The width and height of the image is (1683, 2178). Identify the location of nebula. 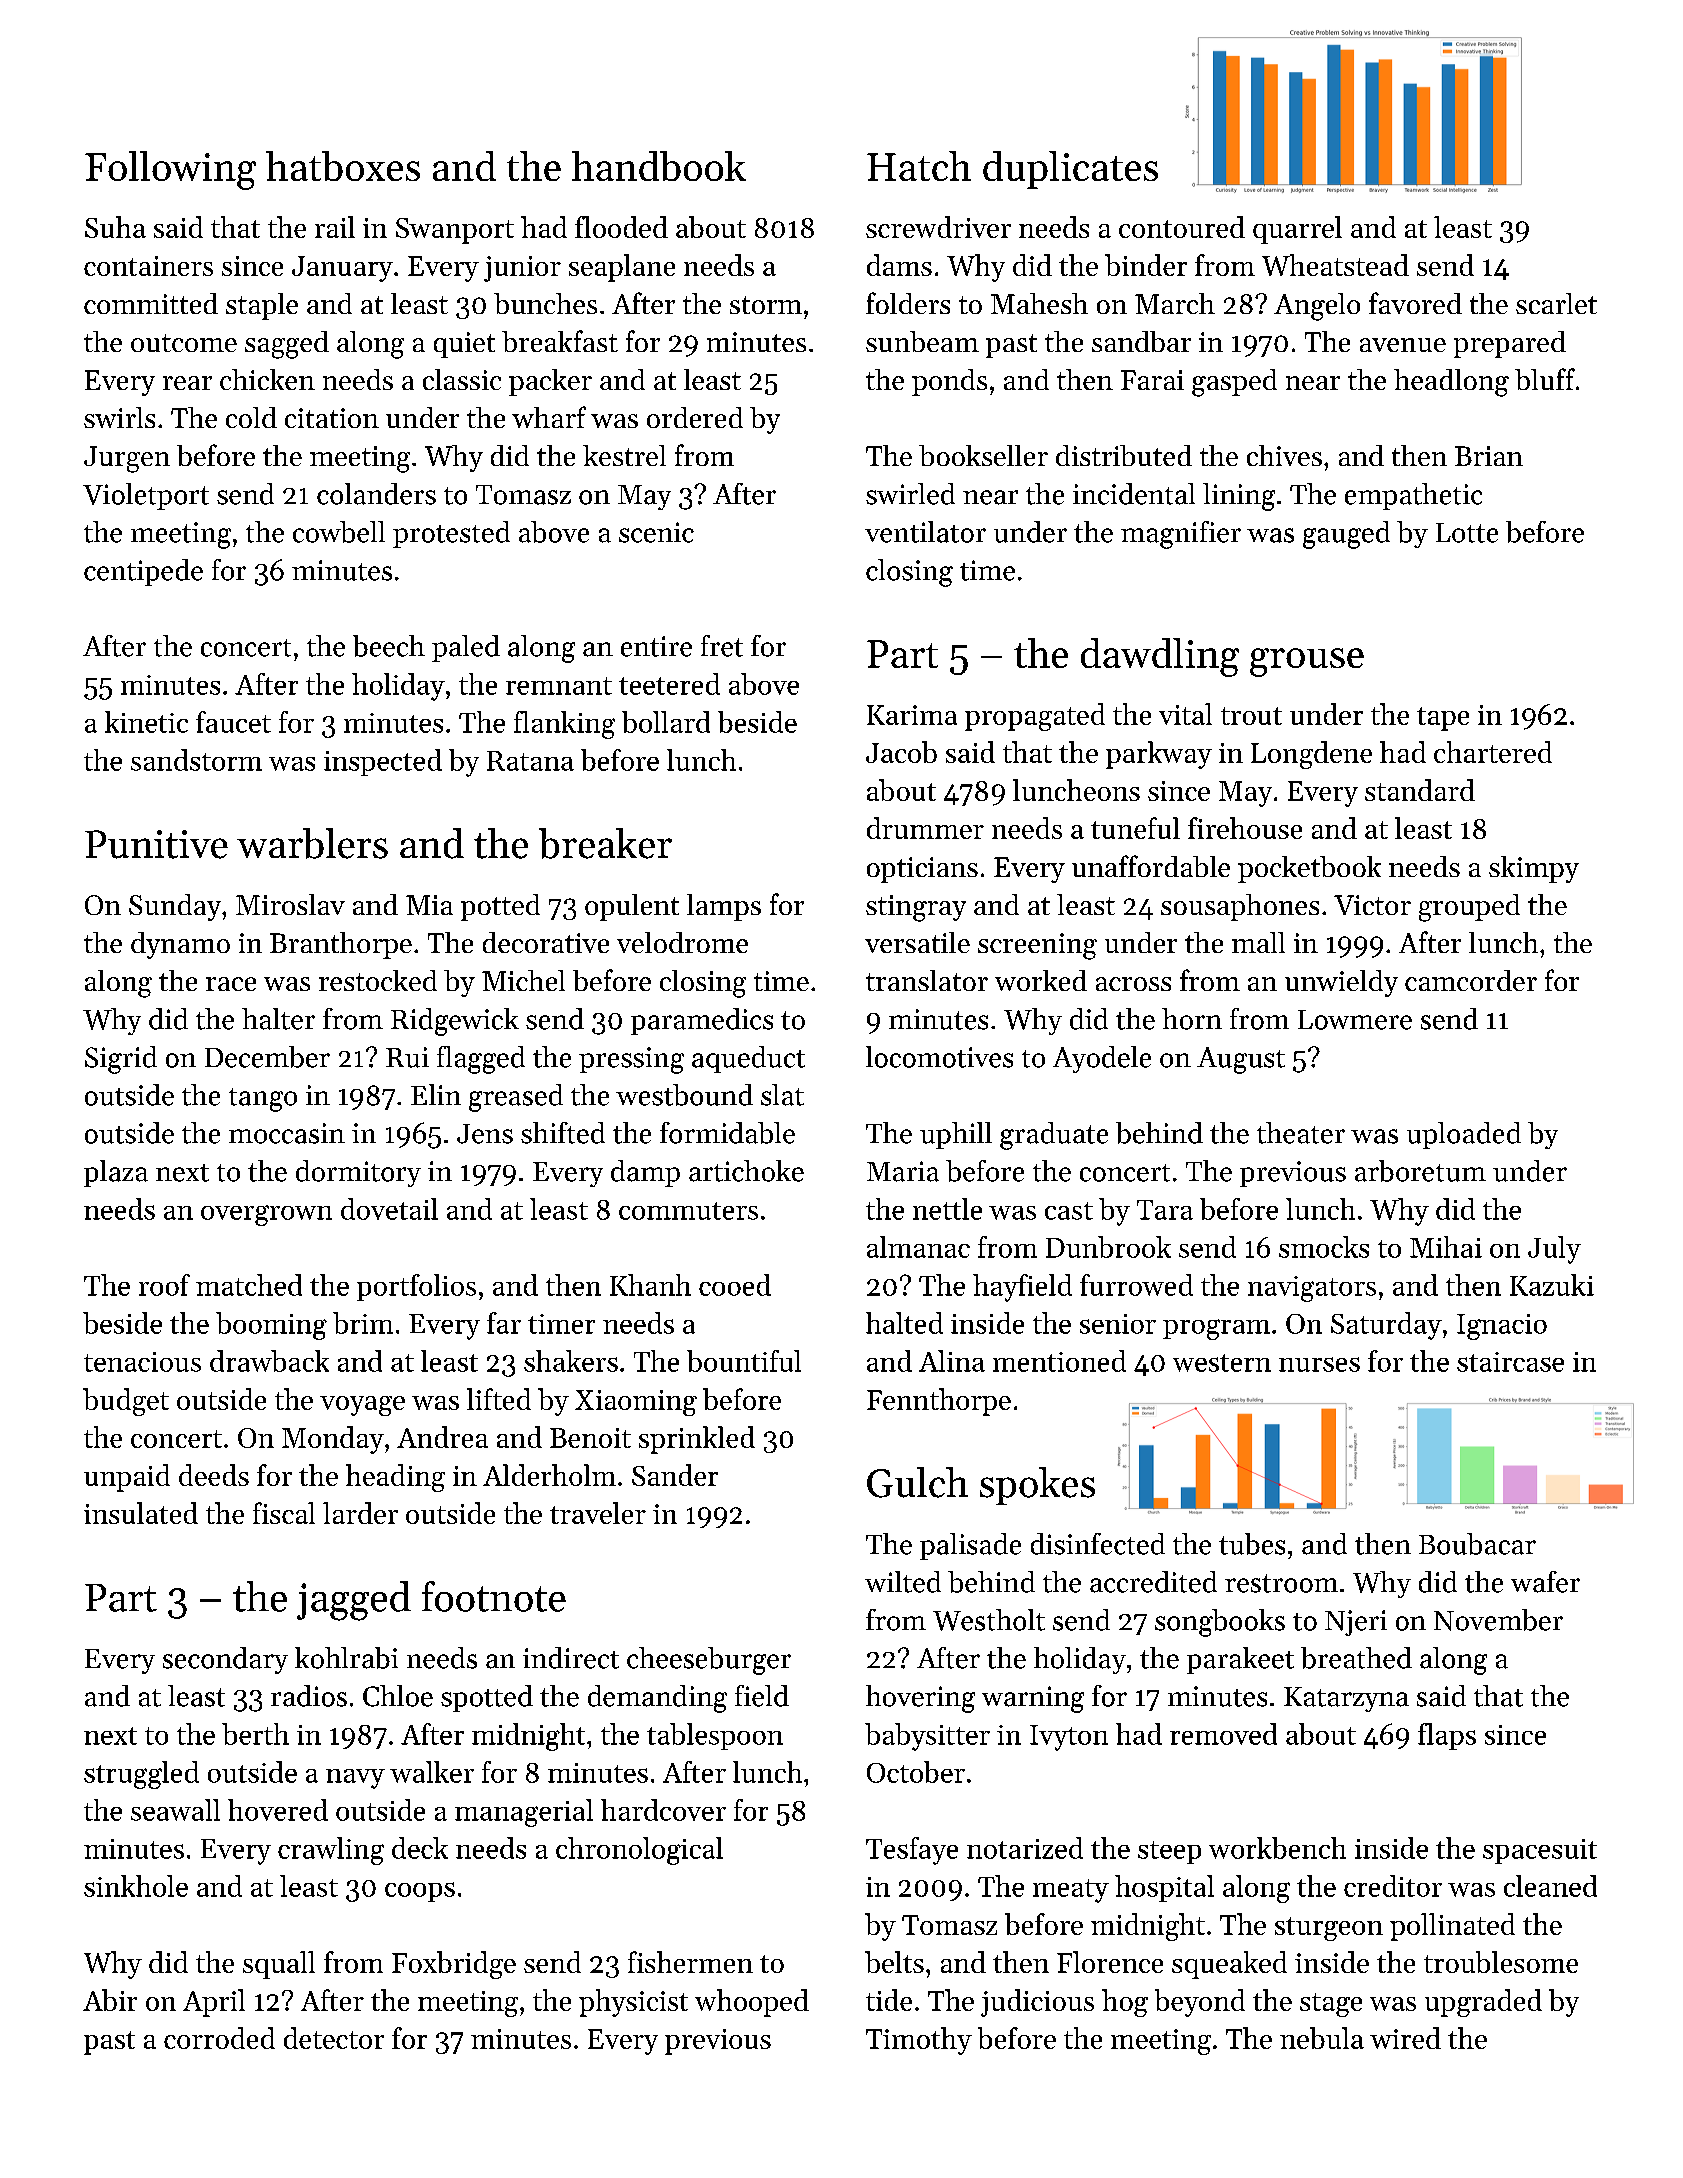
(1322, 2038).
